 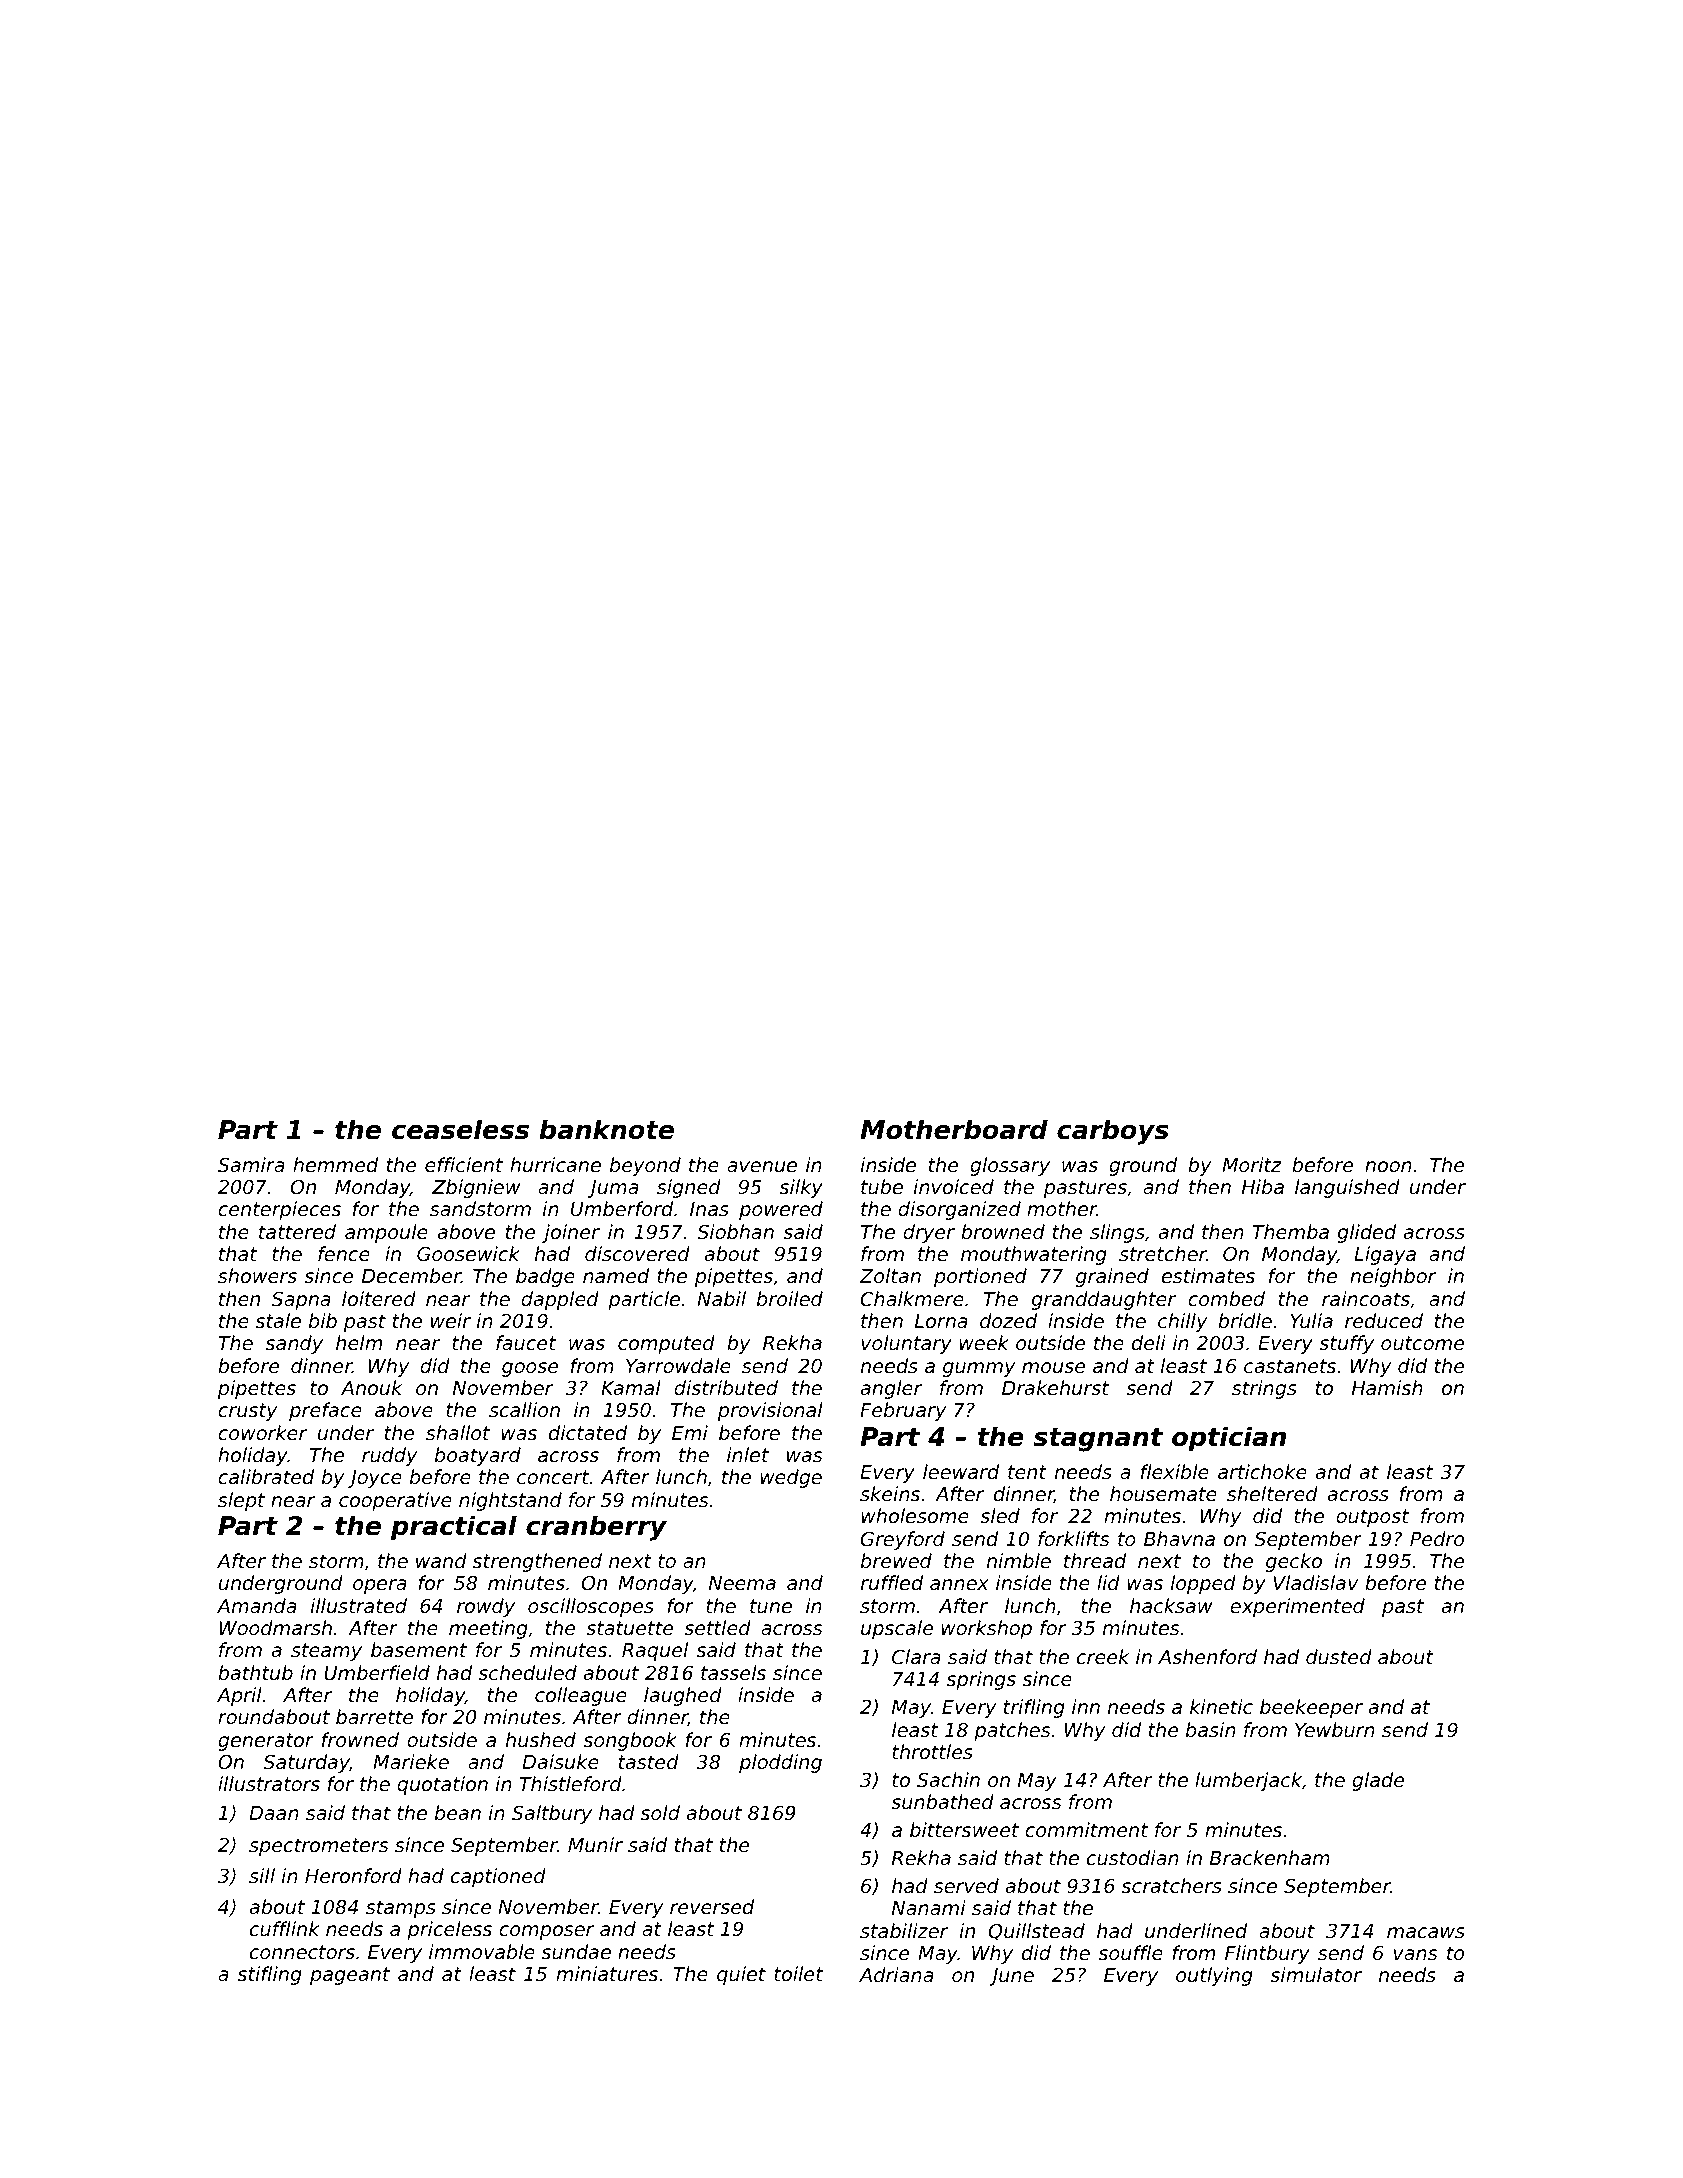 I want to click on sold, so click(x=660, y=1812).
